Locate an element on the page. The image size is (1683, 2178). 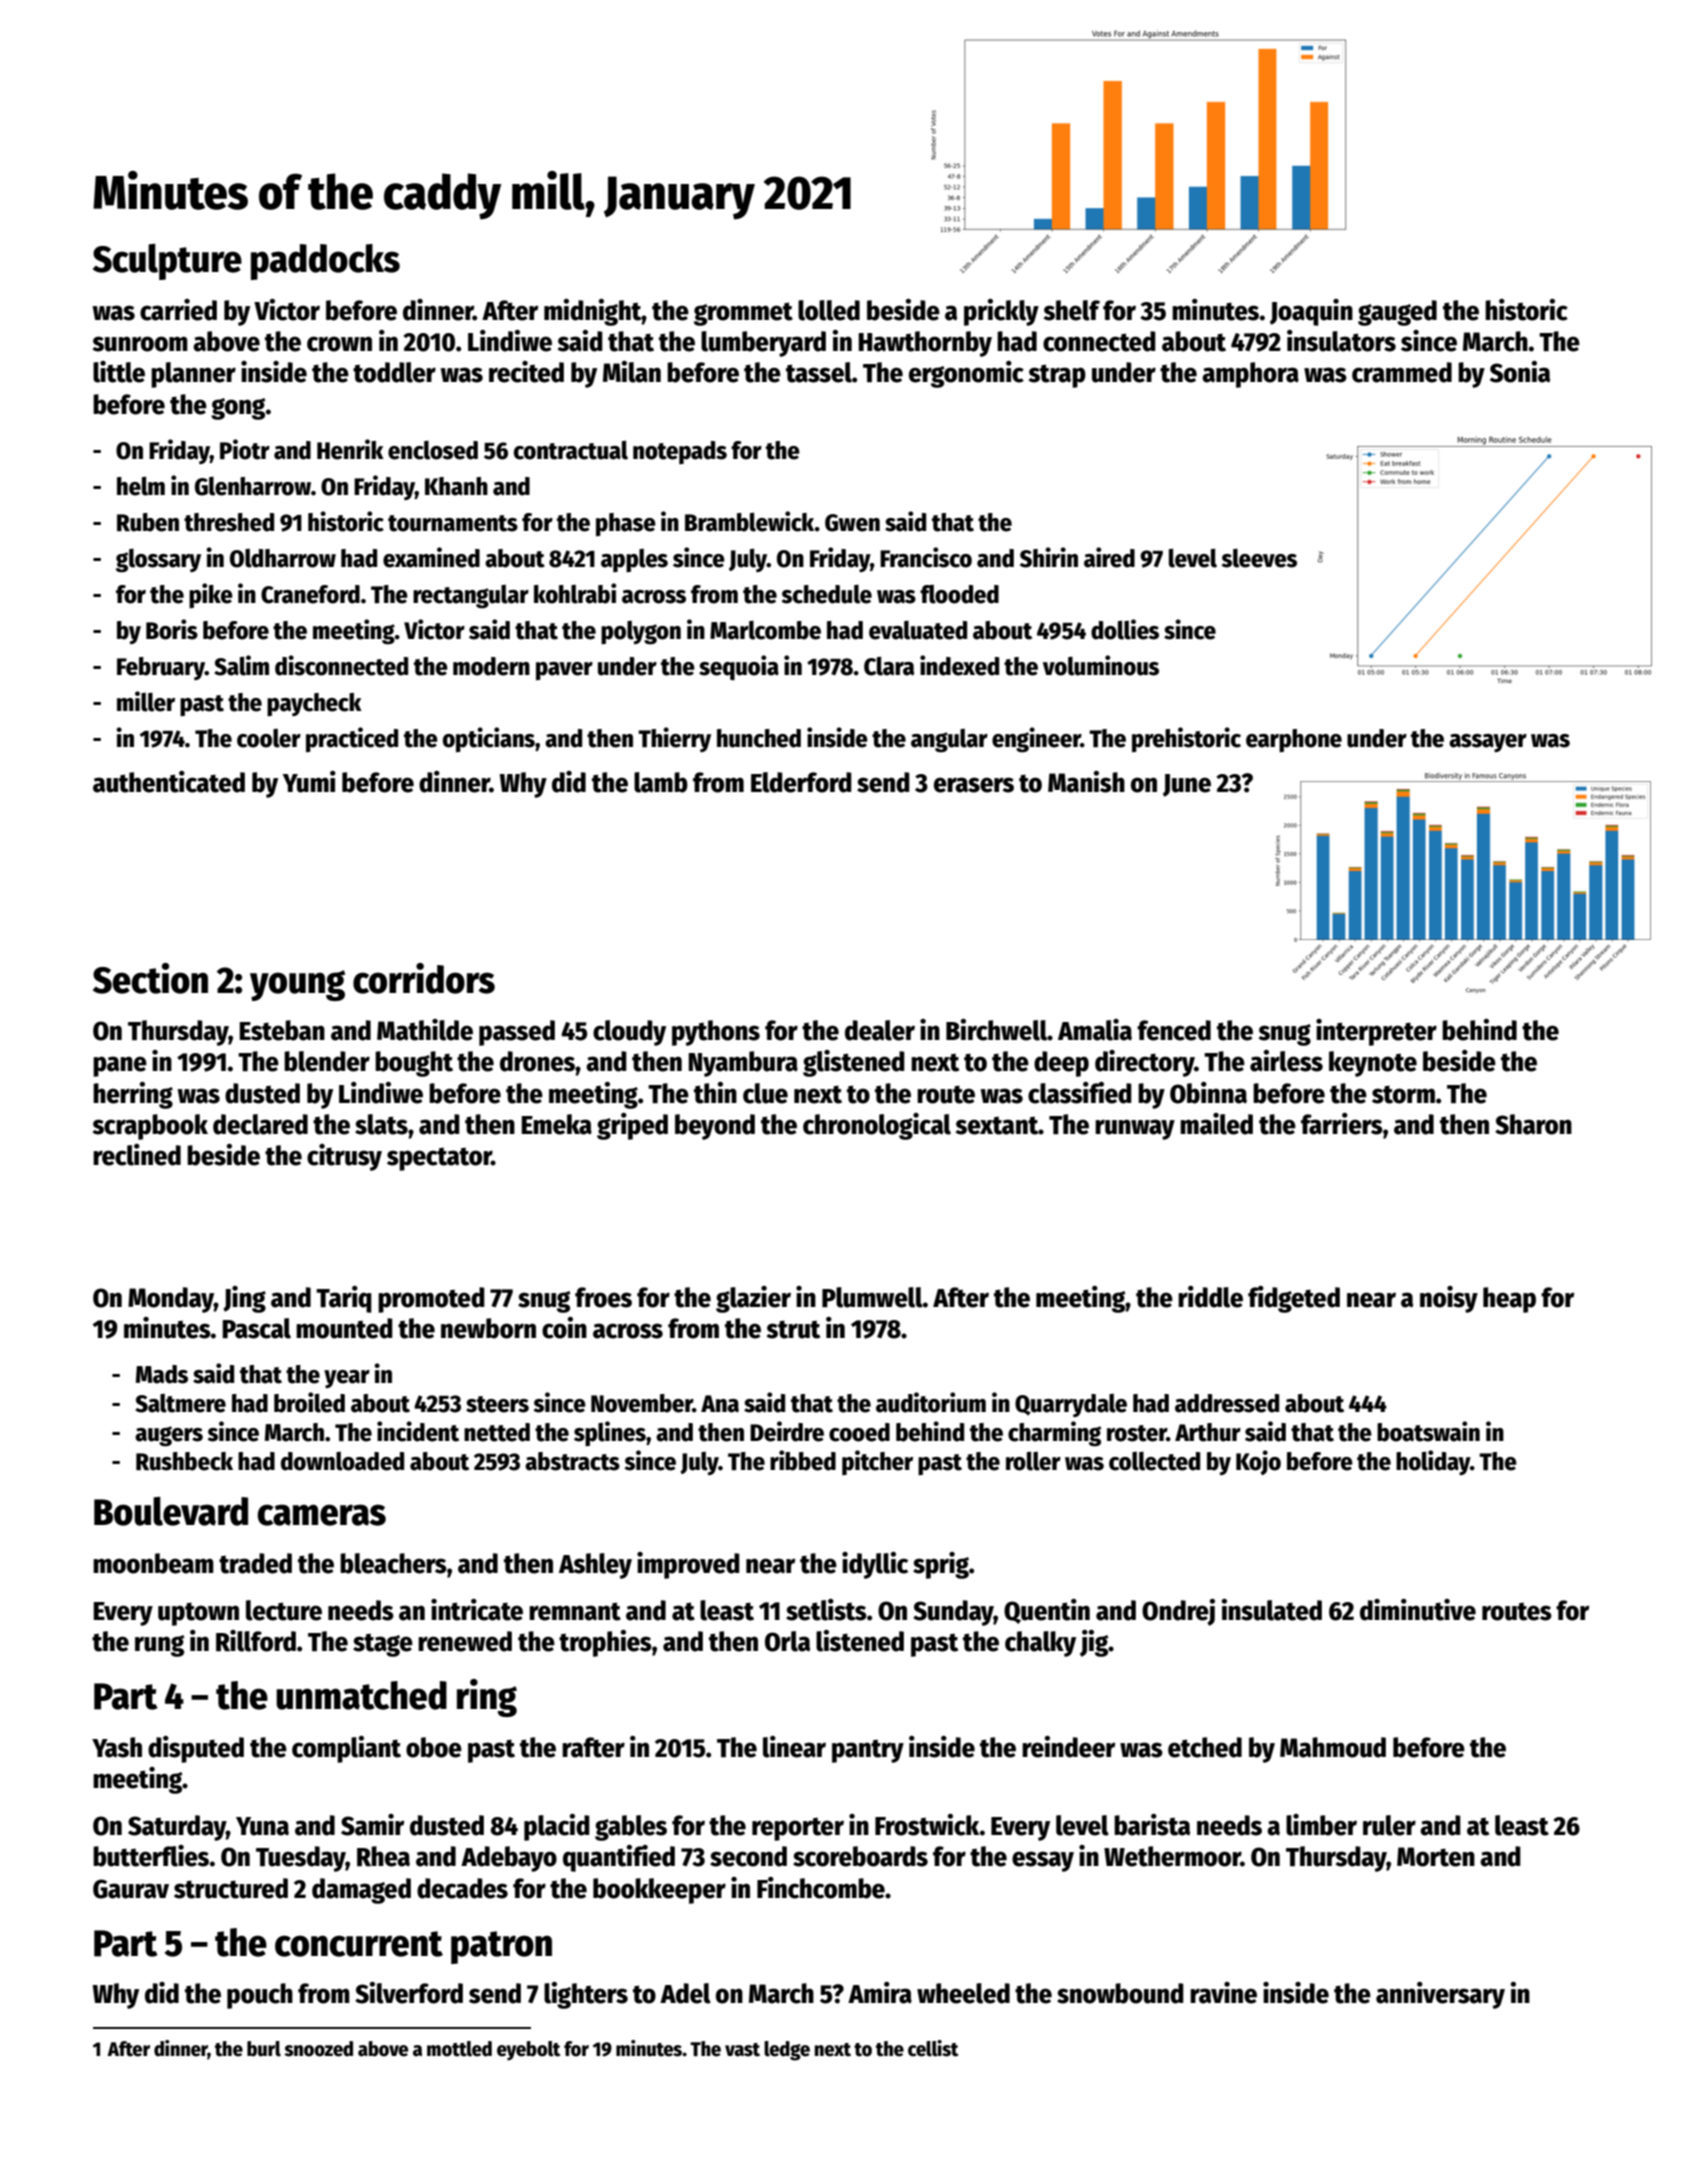
Sharon is located at coordinates (1533, 1124).
